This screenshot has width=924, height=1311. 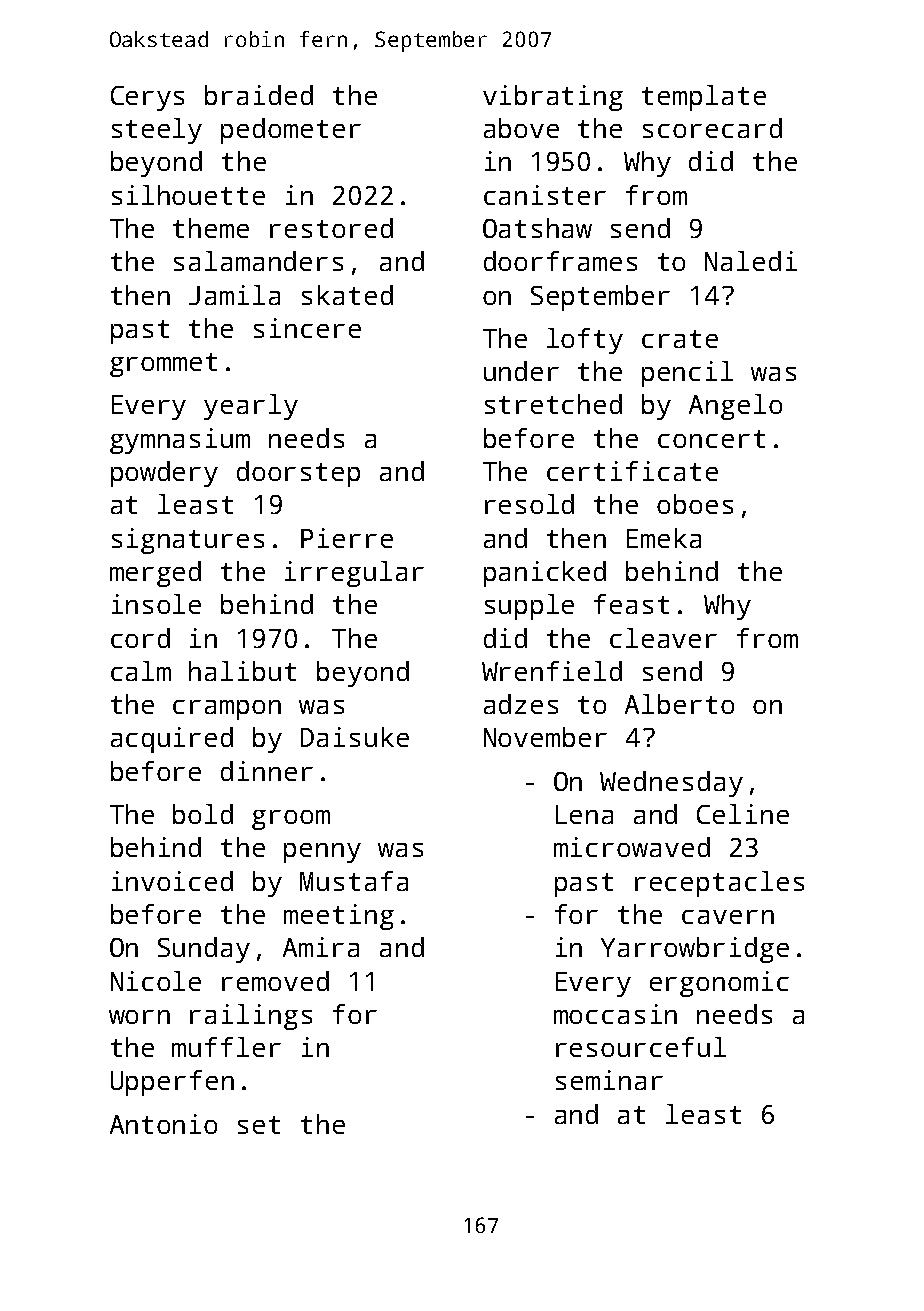 I want to click on Amira, so click(x=321, y=947).
